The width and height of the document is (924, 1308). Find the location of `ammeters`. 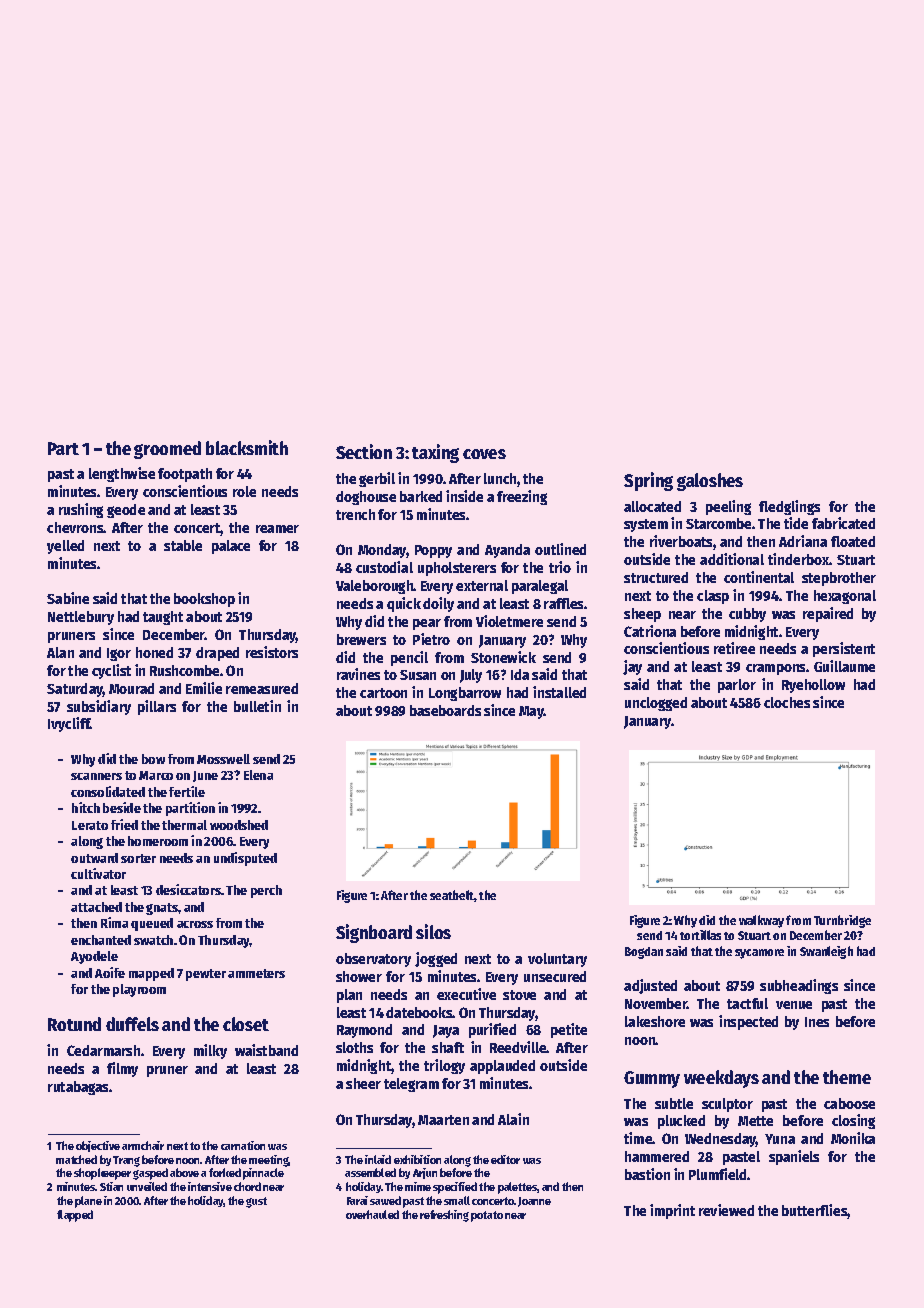

ammeters is located at coordinates (256, 973).
